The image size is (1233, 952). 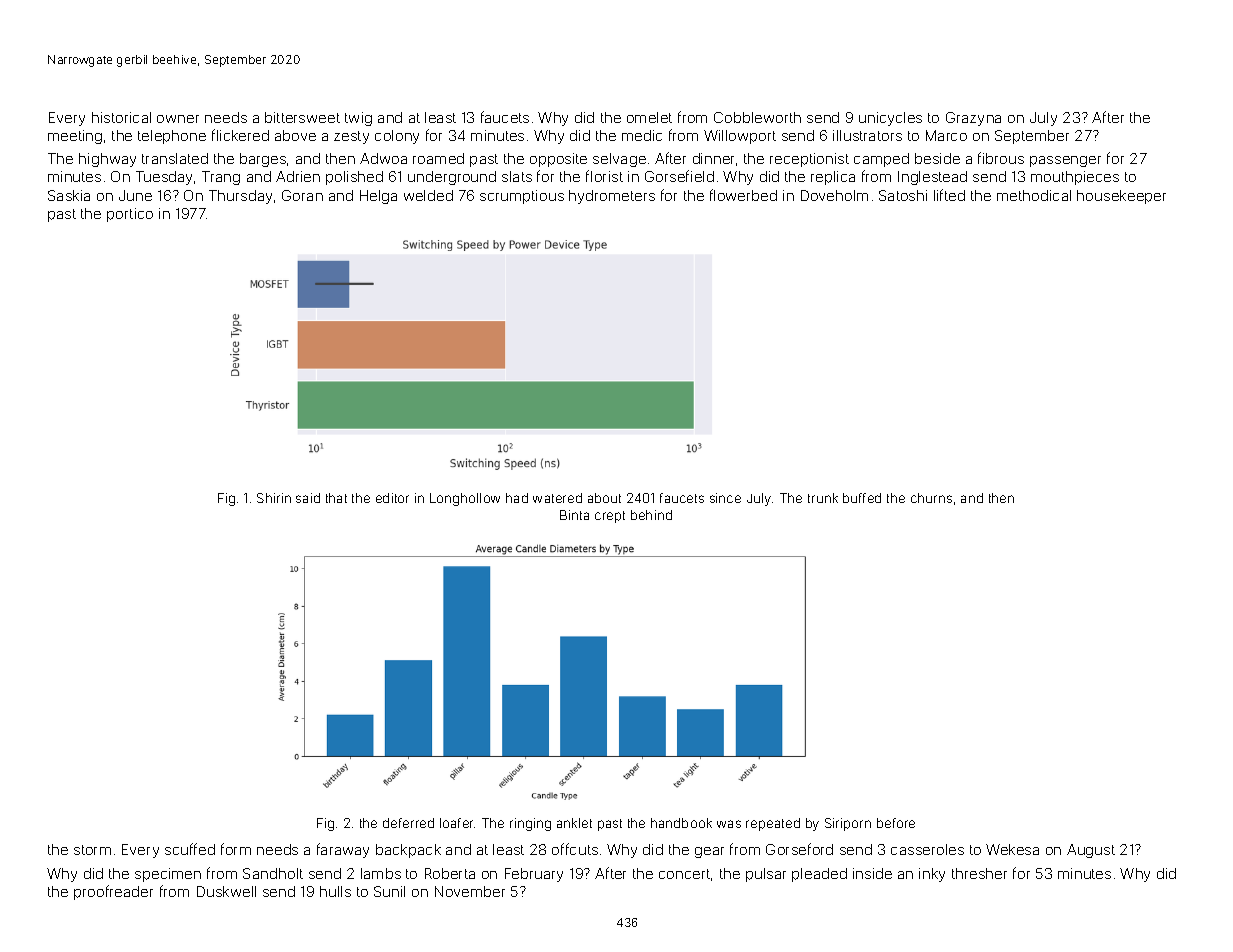 I want to click on Shirin, so click(x=274, y=498).
